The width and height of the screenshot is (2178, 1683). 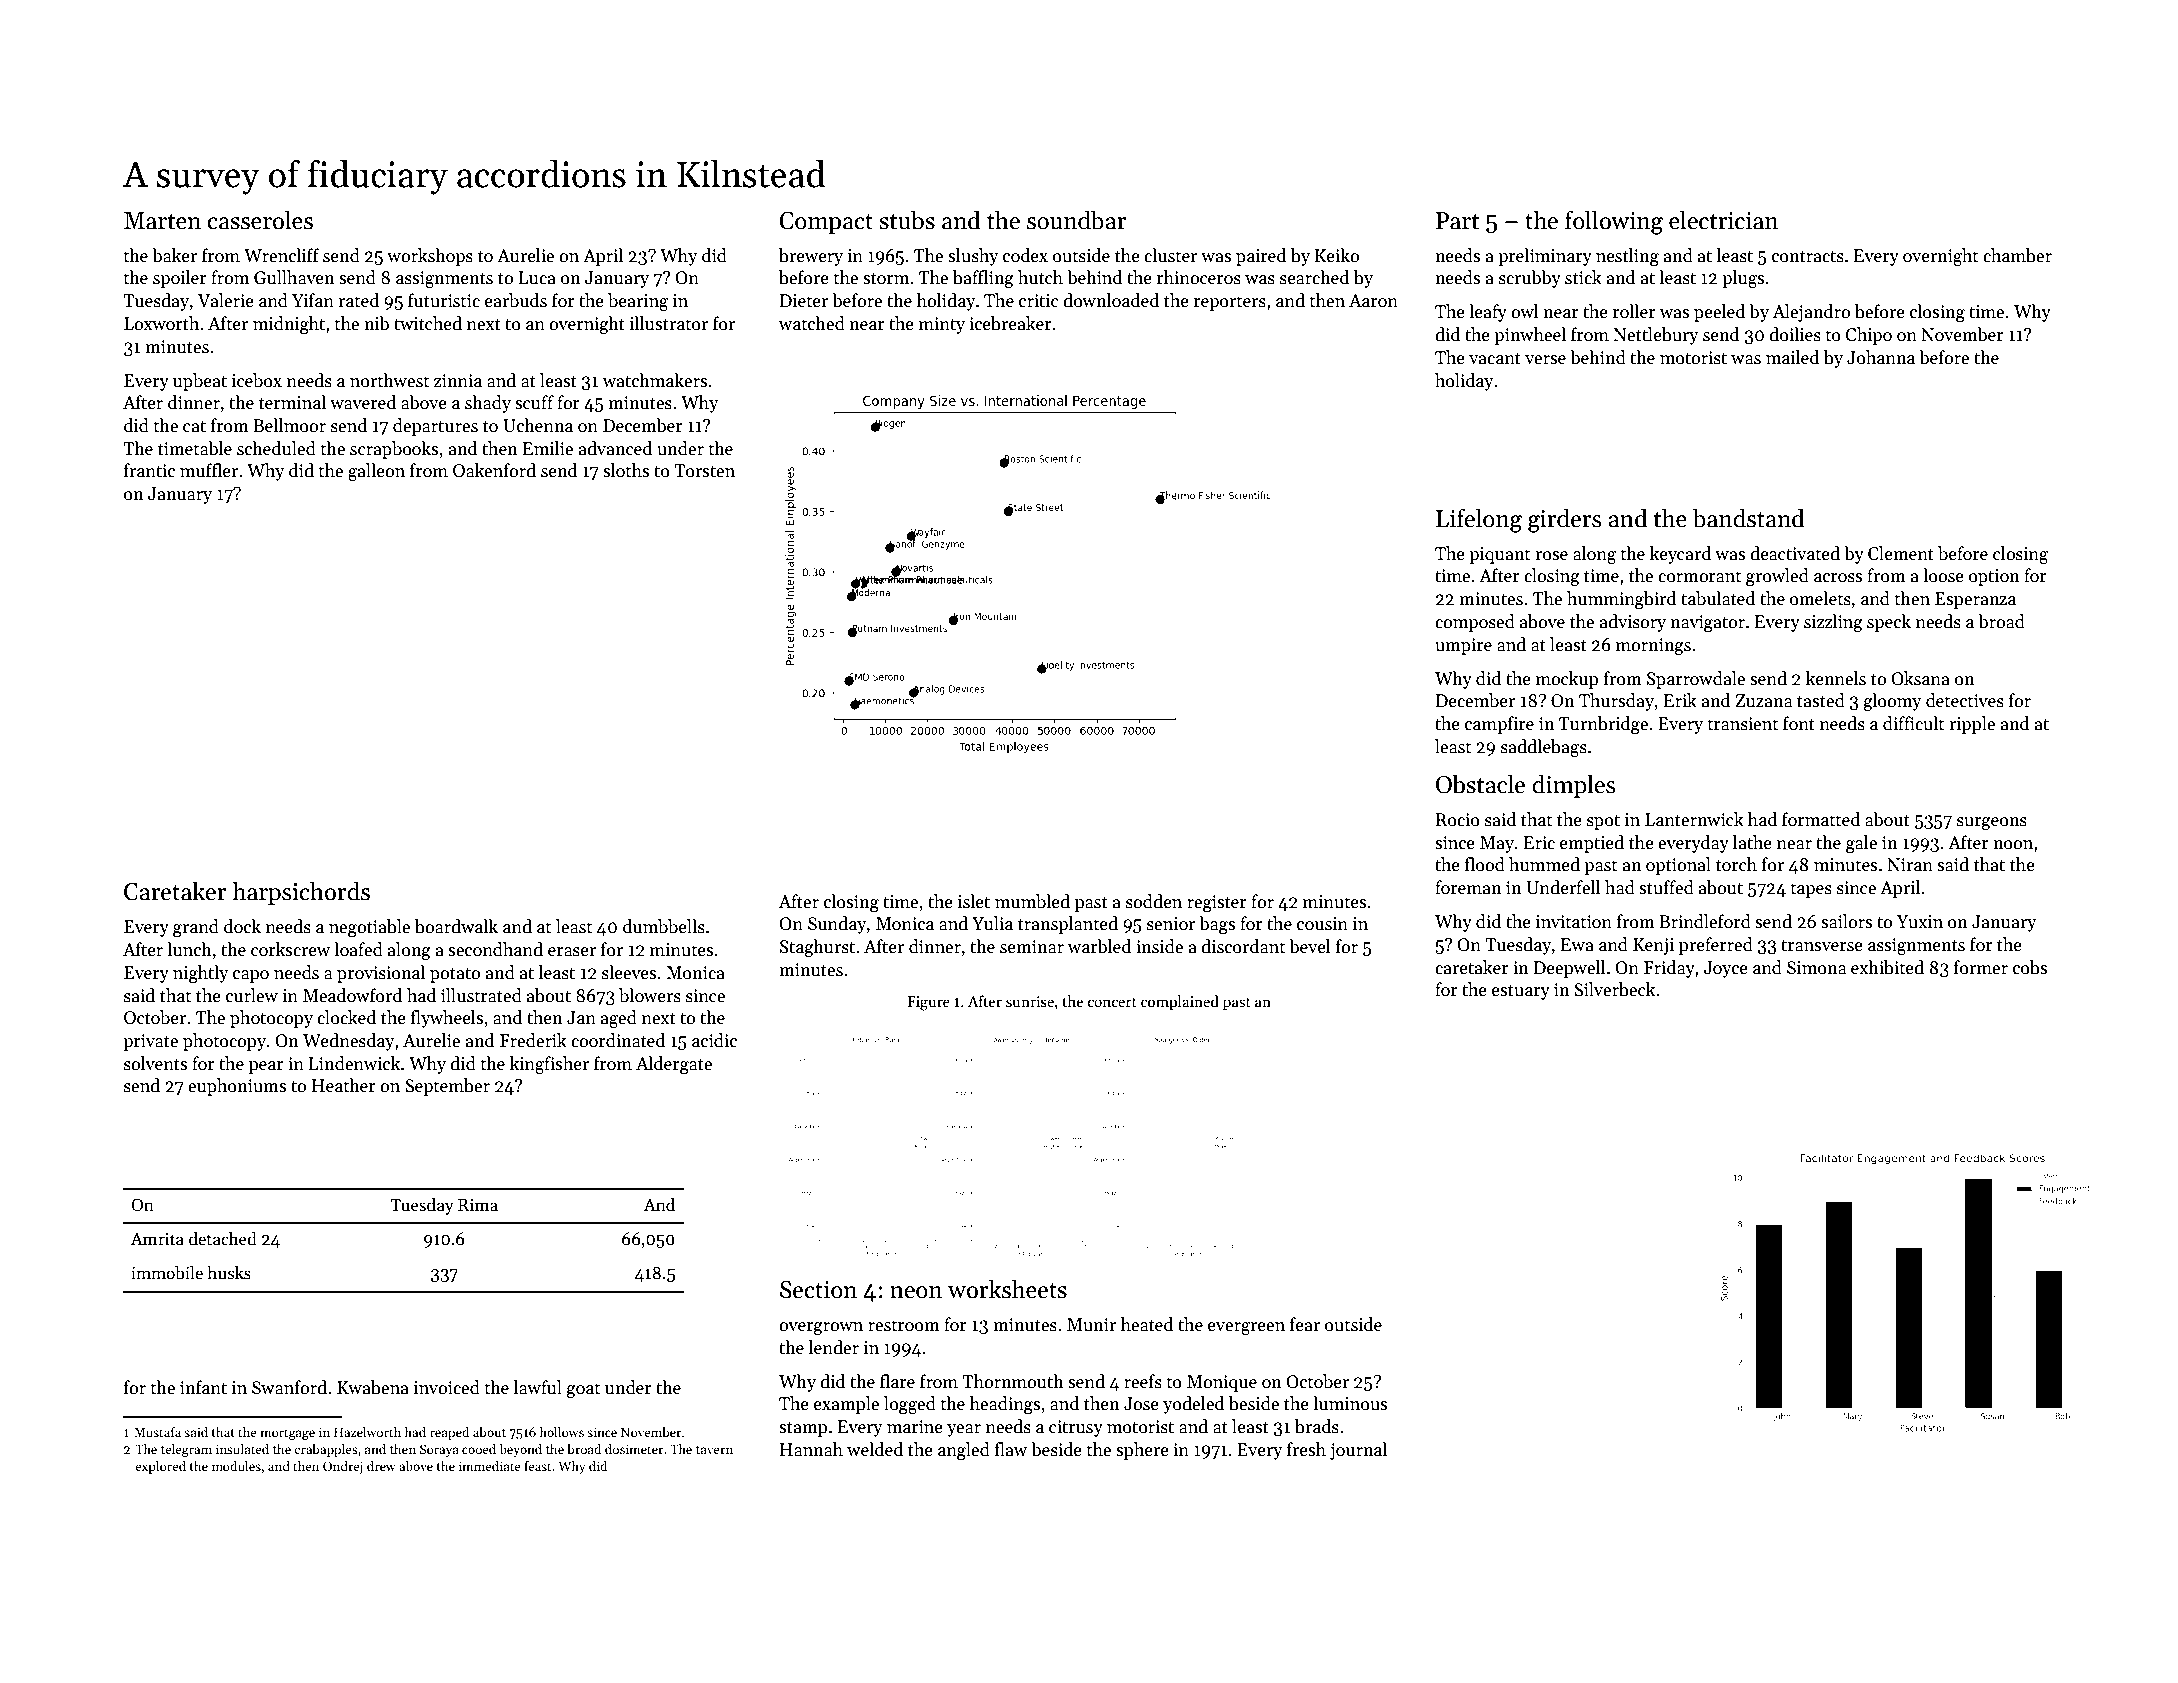 I want to click on feast, so click(x=538, y=1466).
